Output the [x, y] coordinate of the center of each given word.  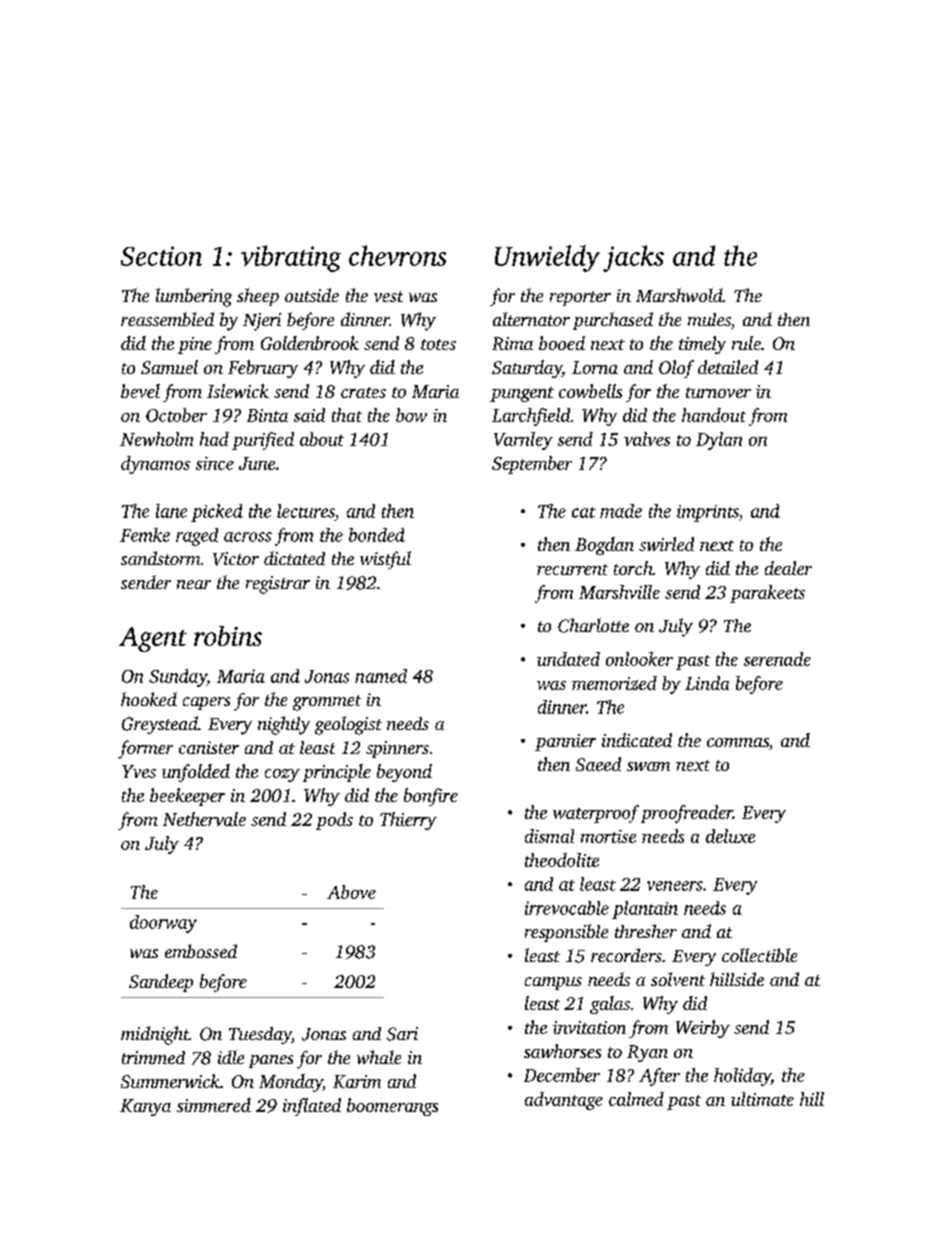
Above [351, 892]
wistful [385, 560]
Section [161, 256]
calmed [636, 1099]
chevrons [397, 255]
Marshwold [679, 295]
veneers [675, 886]
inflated [312, 1107]
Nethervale [204, 819]
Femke [145, 535]
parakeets [767, 594]
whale [379, 1057]
